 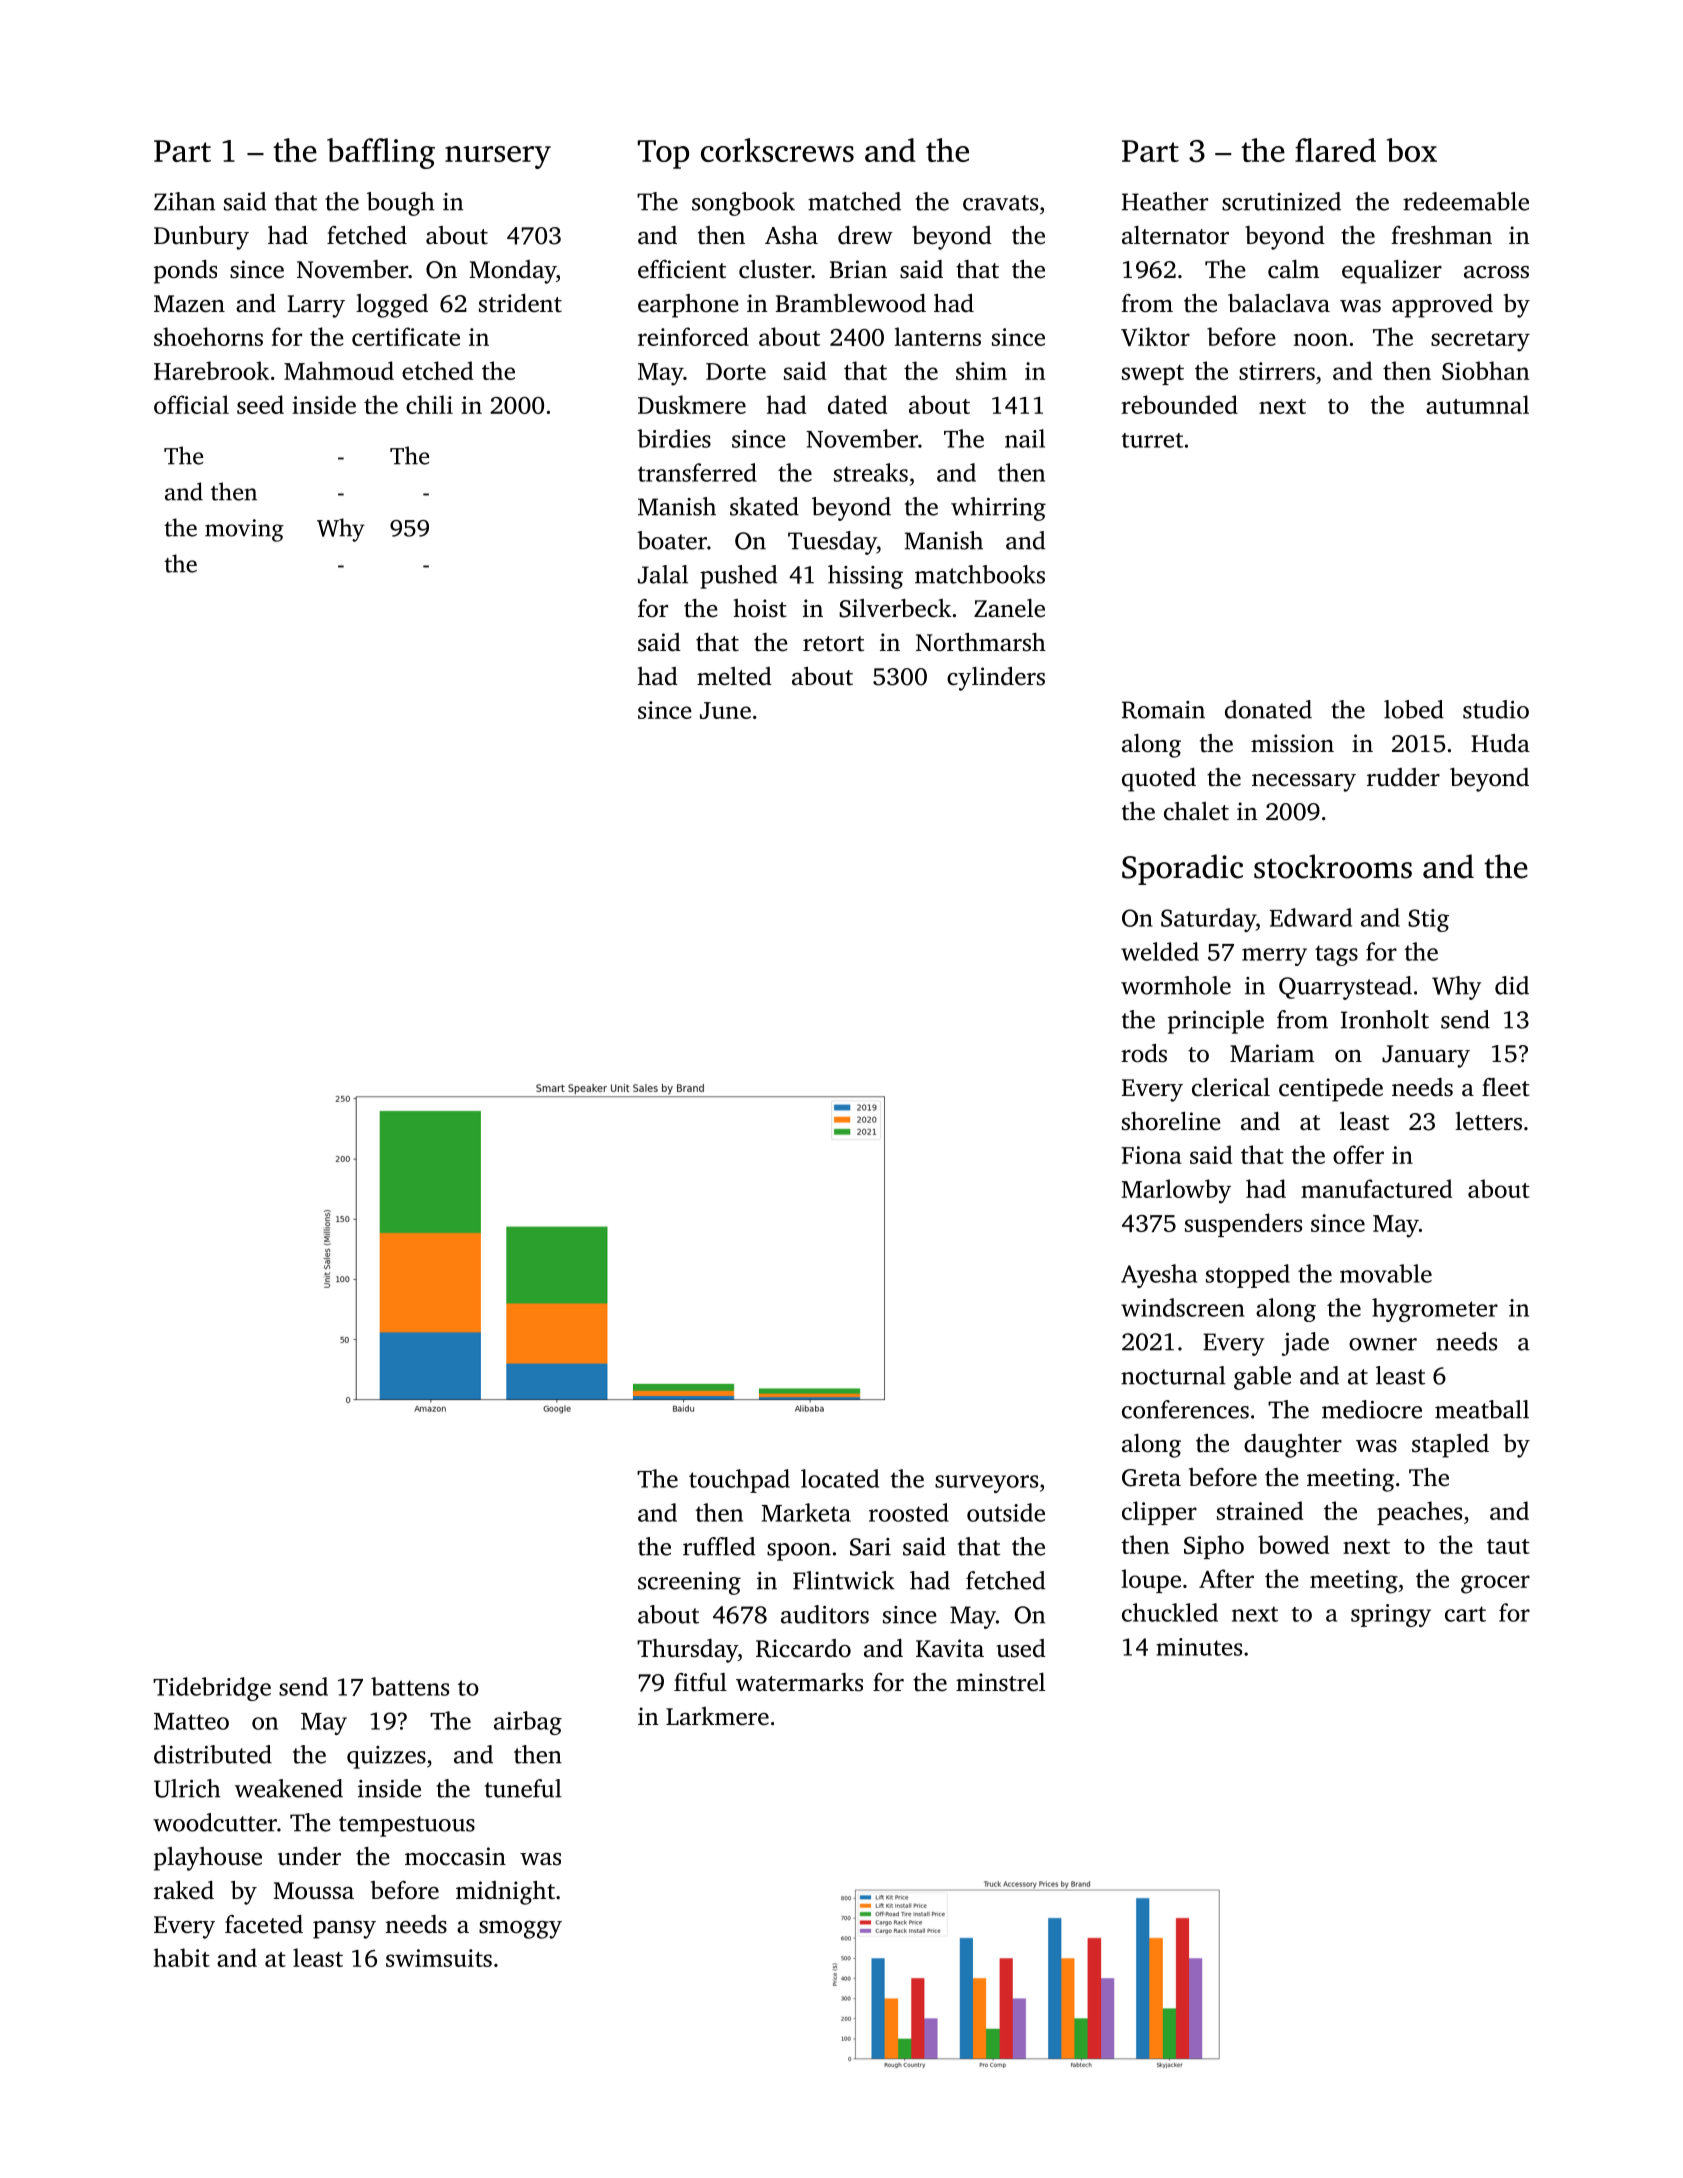 I want to click on habit, so click(x=182, y=1957).
